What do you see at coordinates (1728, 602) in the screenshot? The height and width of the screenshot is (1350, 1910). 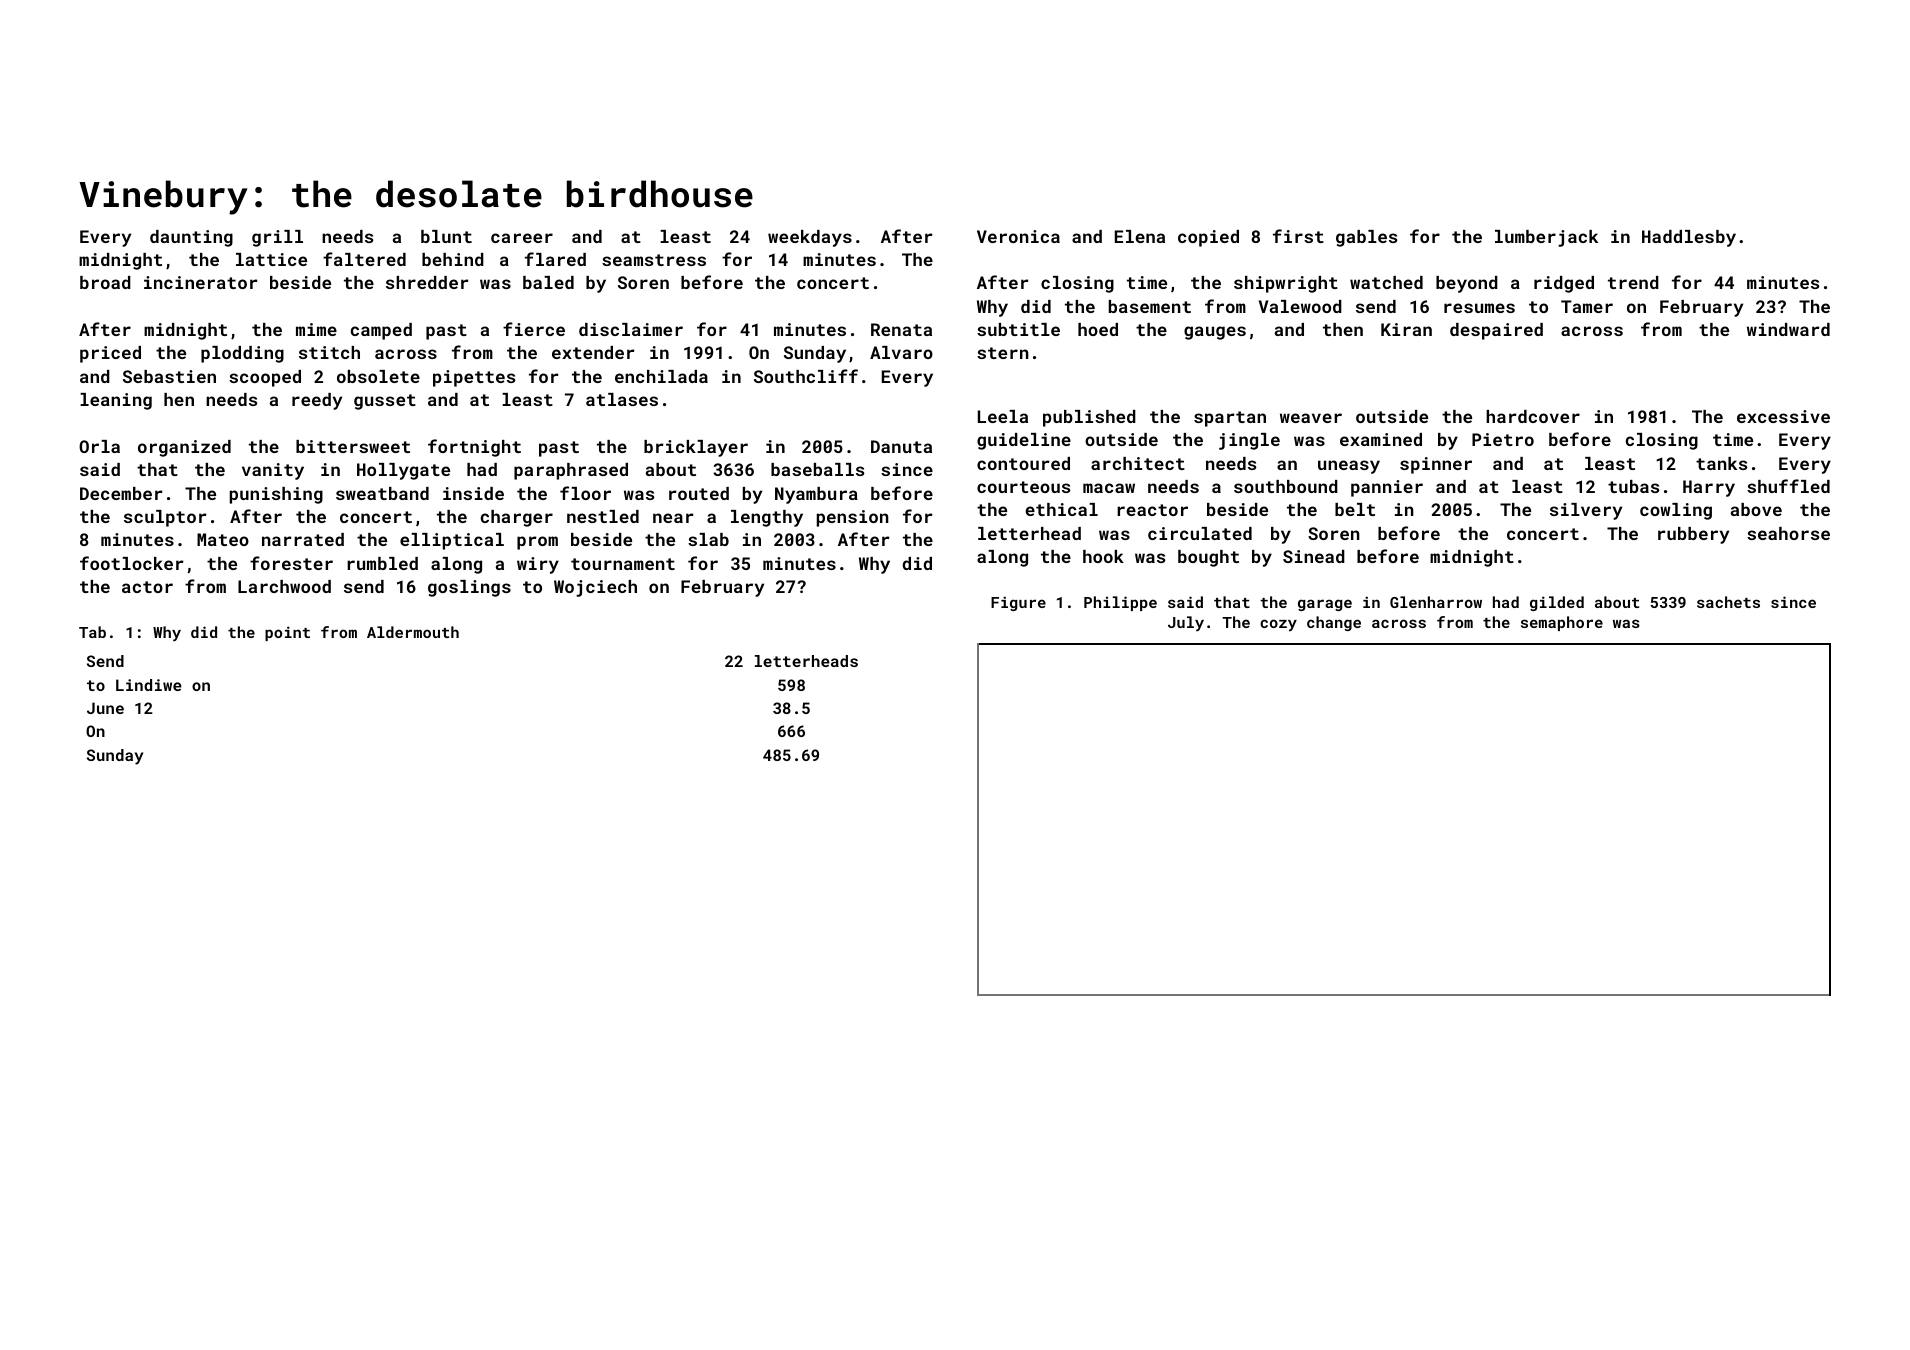 I see `sachets` at bounding box center [1728, 602].
